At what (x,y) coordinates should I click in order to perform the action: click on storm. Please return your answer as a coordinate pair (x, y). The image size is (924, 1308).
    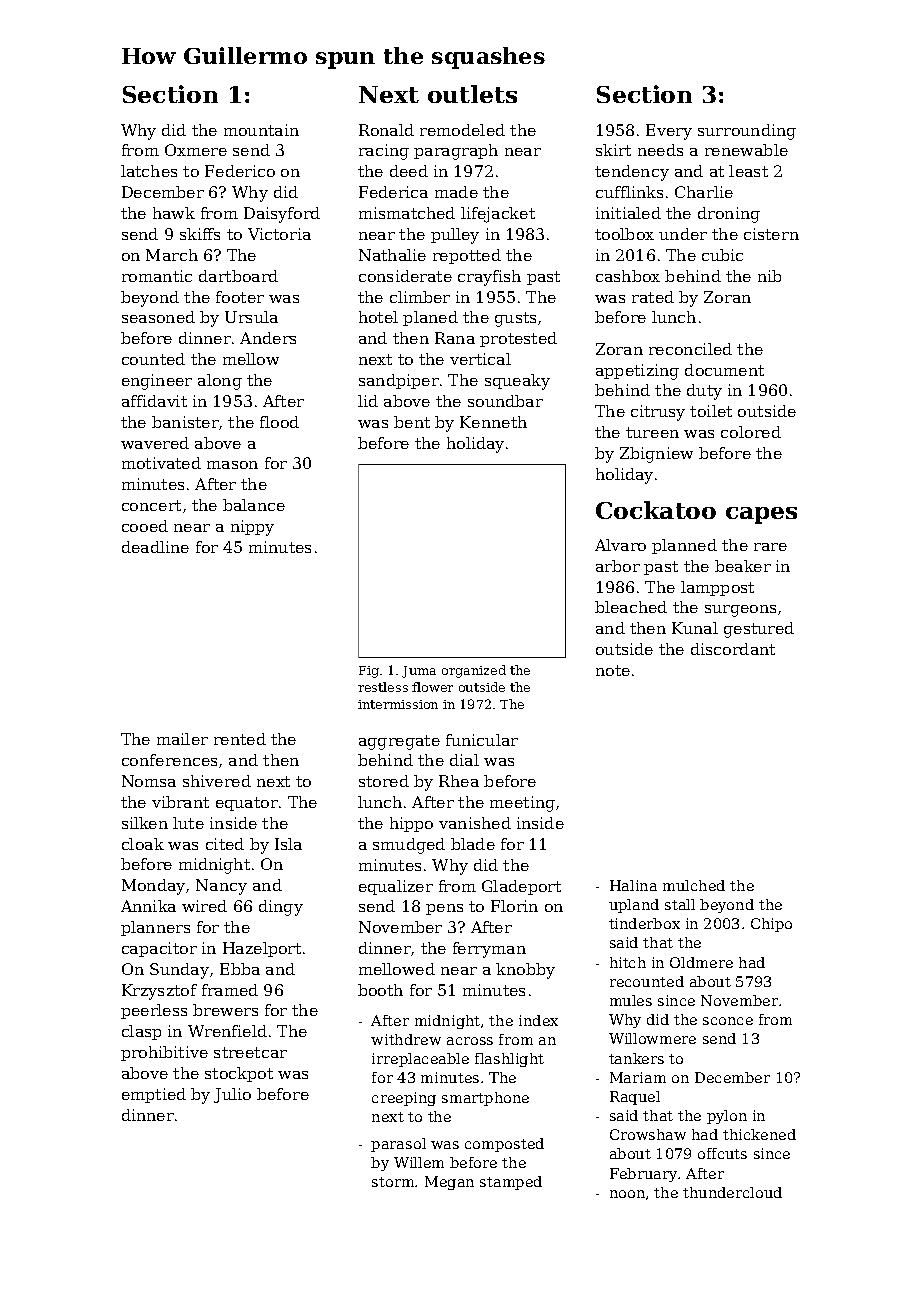
    Looking at the image, I should click on (393, 1182).
